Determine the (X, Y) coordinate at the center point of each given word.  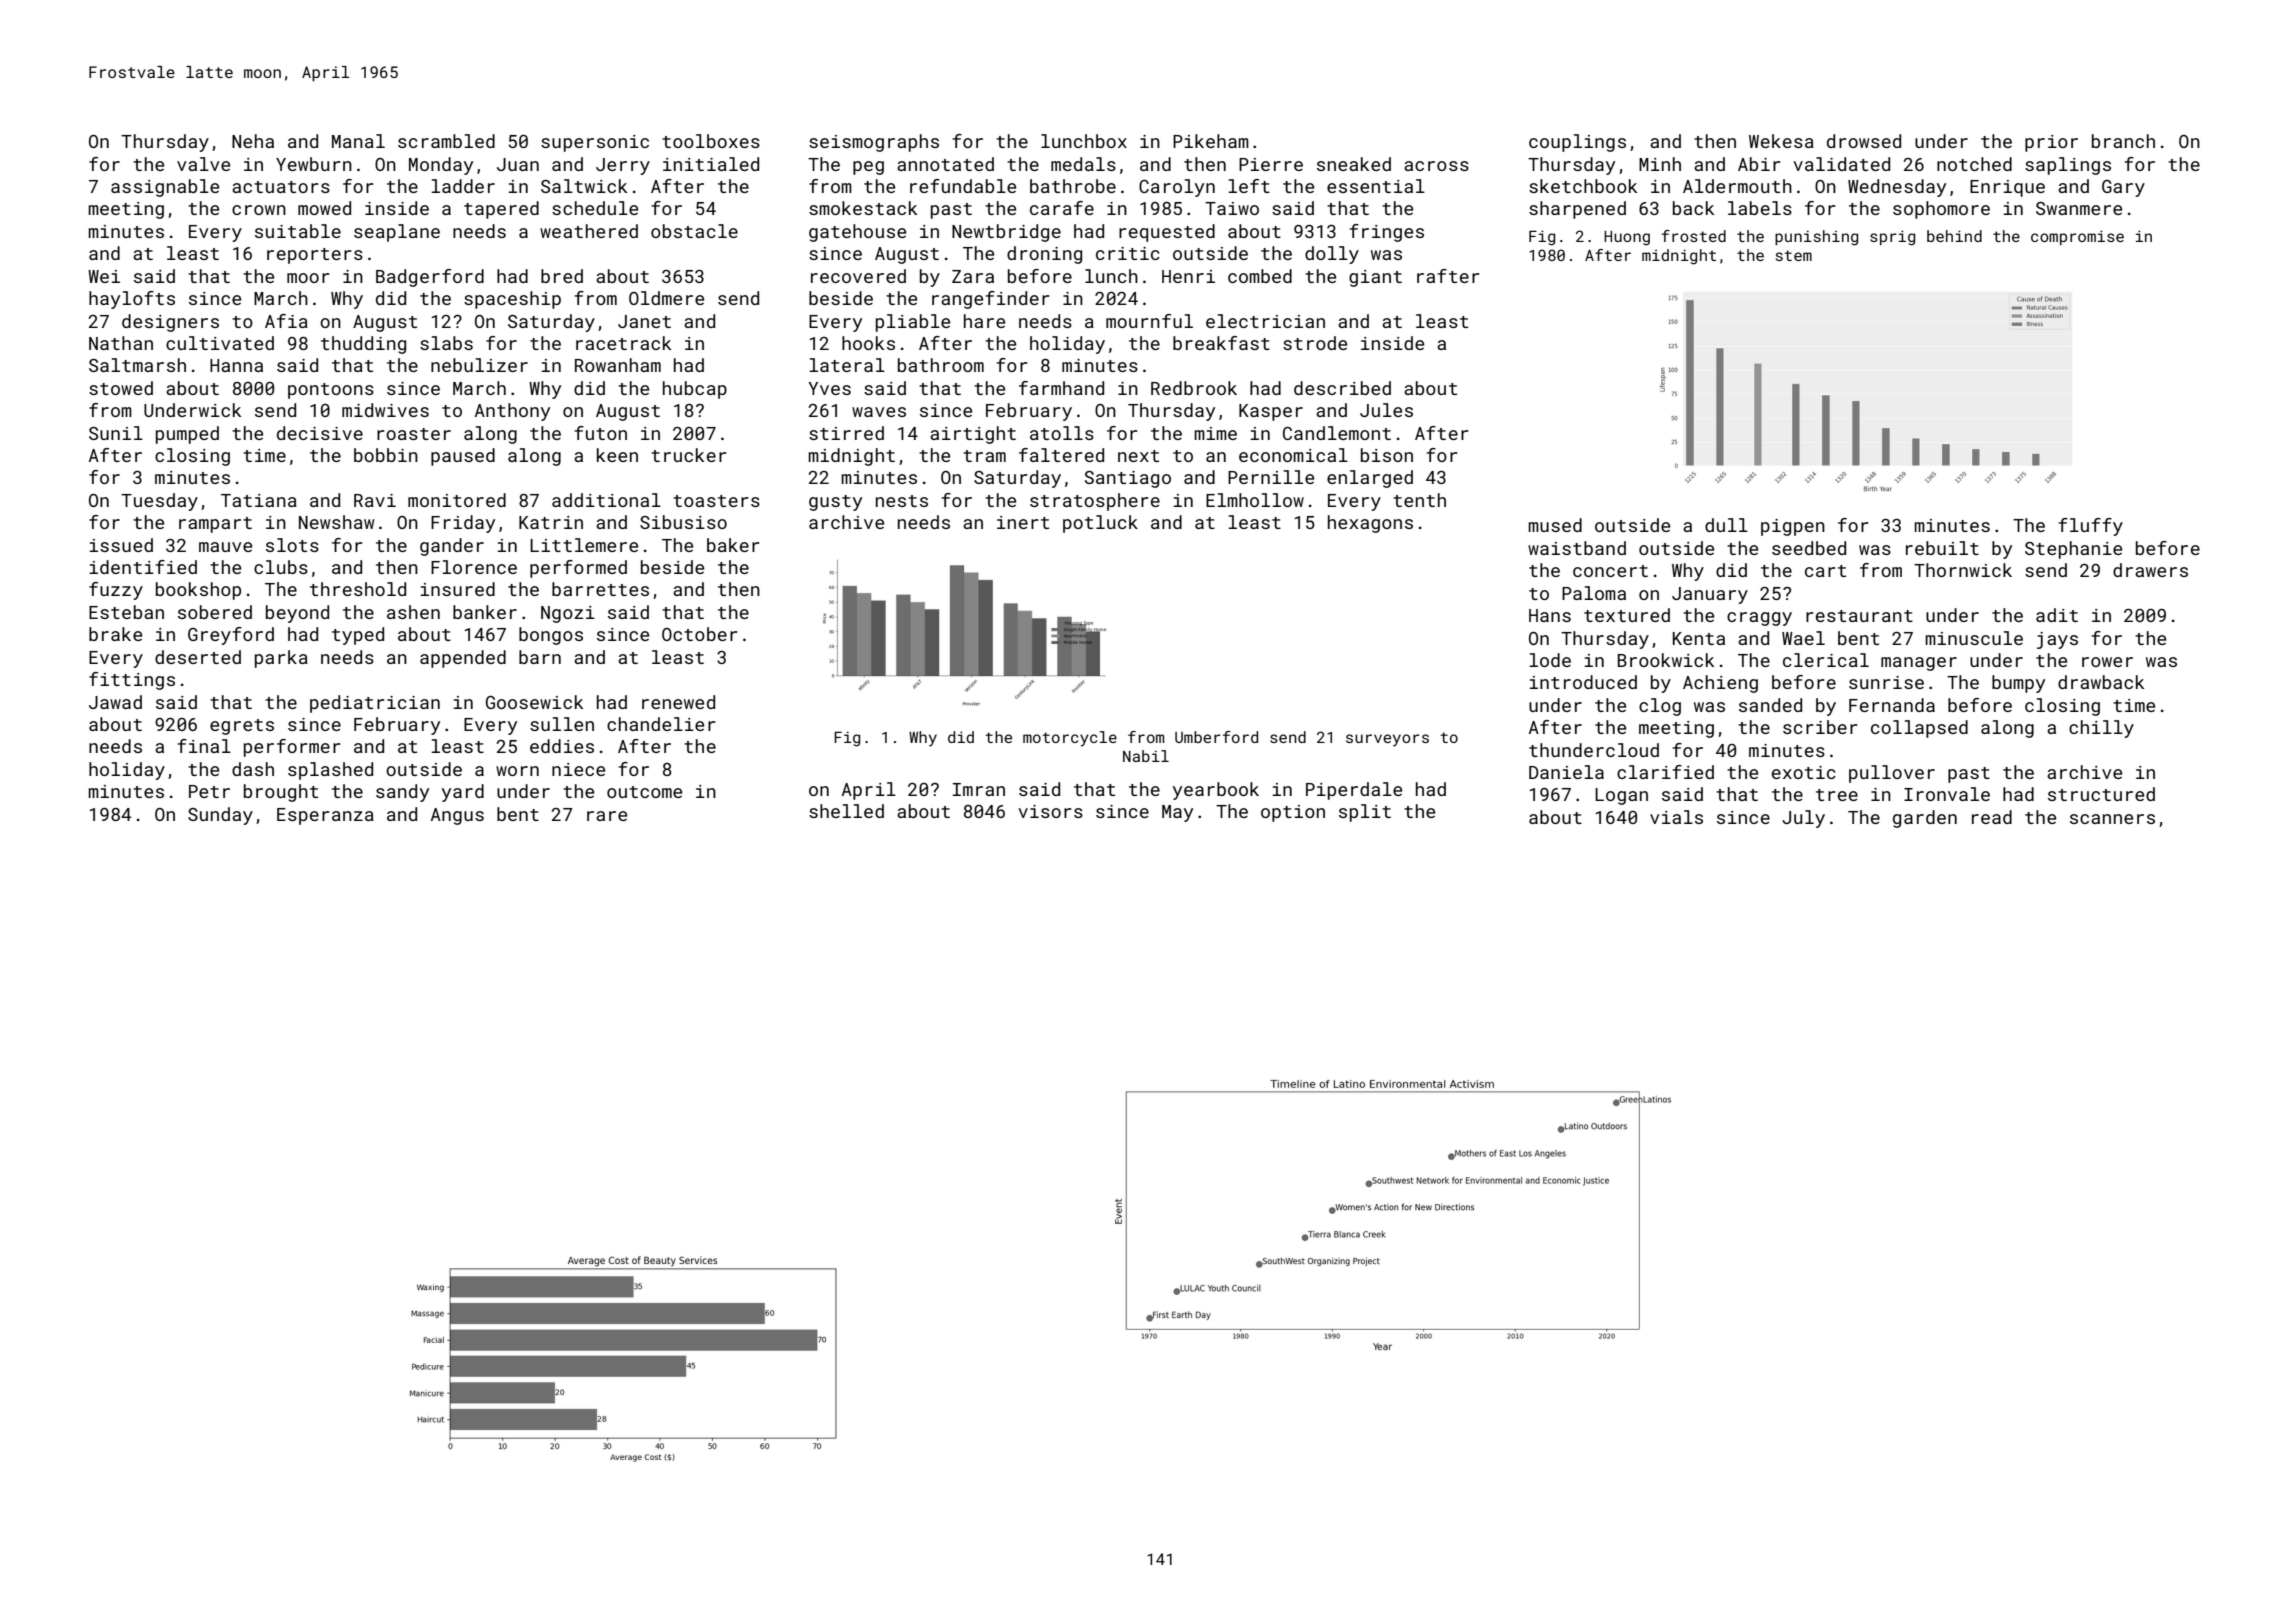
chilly (2101, 729)
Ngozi (568, 614)
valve (203, 164)
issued (121, 545)
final (204, 746)
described (1342, 388)
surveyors (1387, 740)
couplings (1577, 143)
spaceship (512, 300)
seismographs (874, 143)
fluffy (2090, 527)
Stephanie (2073, 550)
